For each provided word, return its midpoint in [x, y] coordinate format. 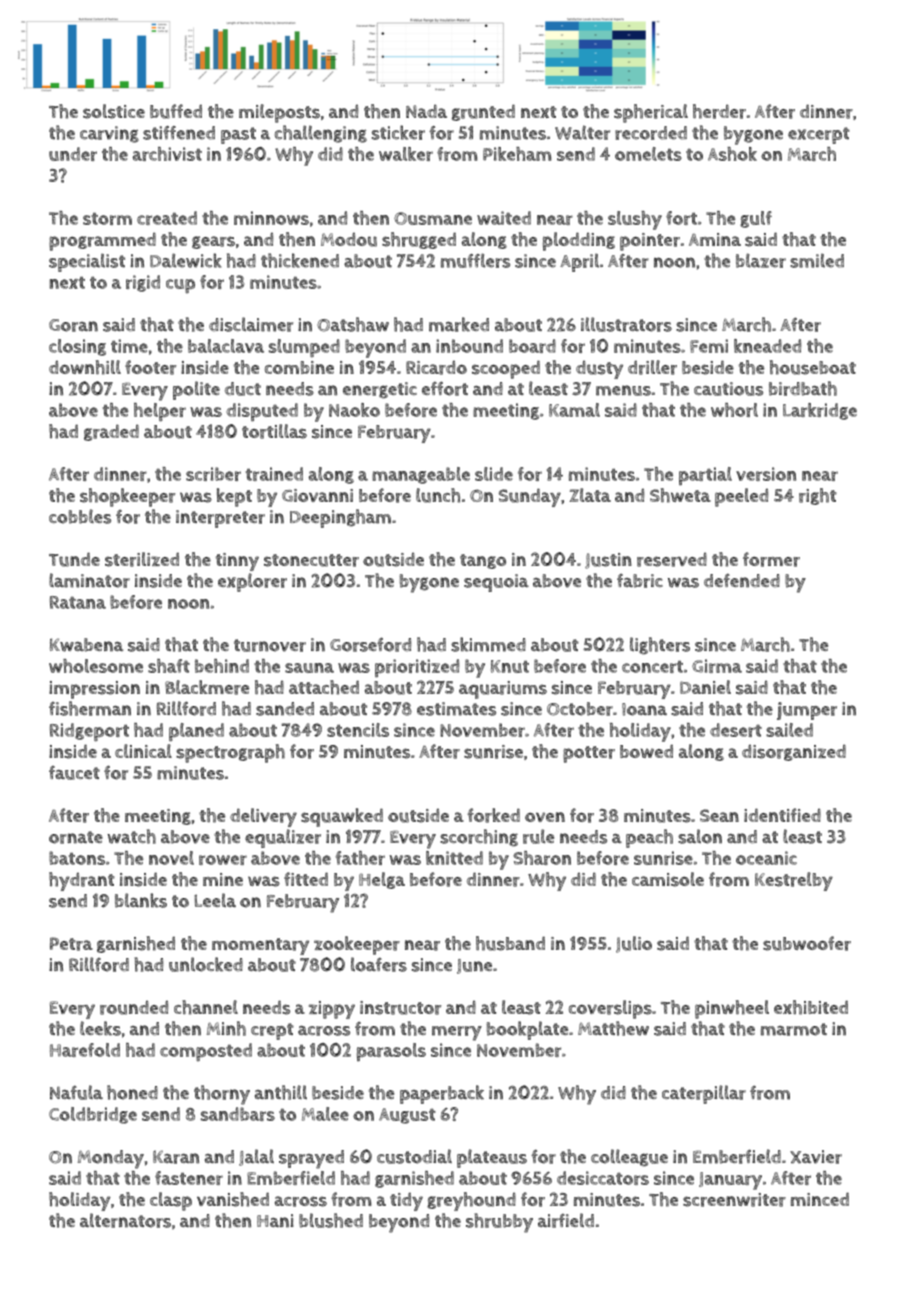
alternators [125, 1220]
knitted [454, 858]
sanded [285, 709]
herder [719, 111]
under [73, 154]
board [532, 346]
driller [652, 367]
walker [406, 154]
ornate [76, 837]
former [771, 559]
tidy [406, 1201]
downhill [85, 367]
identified [782, 815]
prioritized [417, 668]
